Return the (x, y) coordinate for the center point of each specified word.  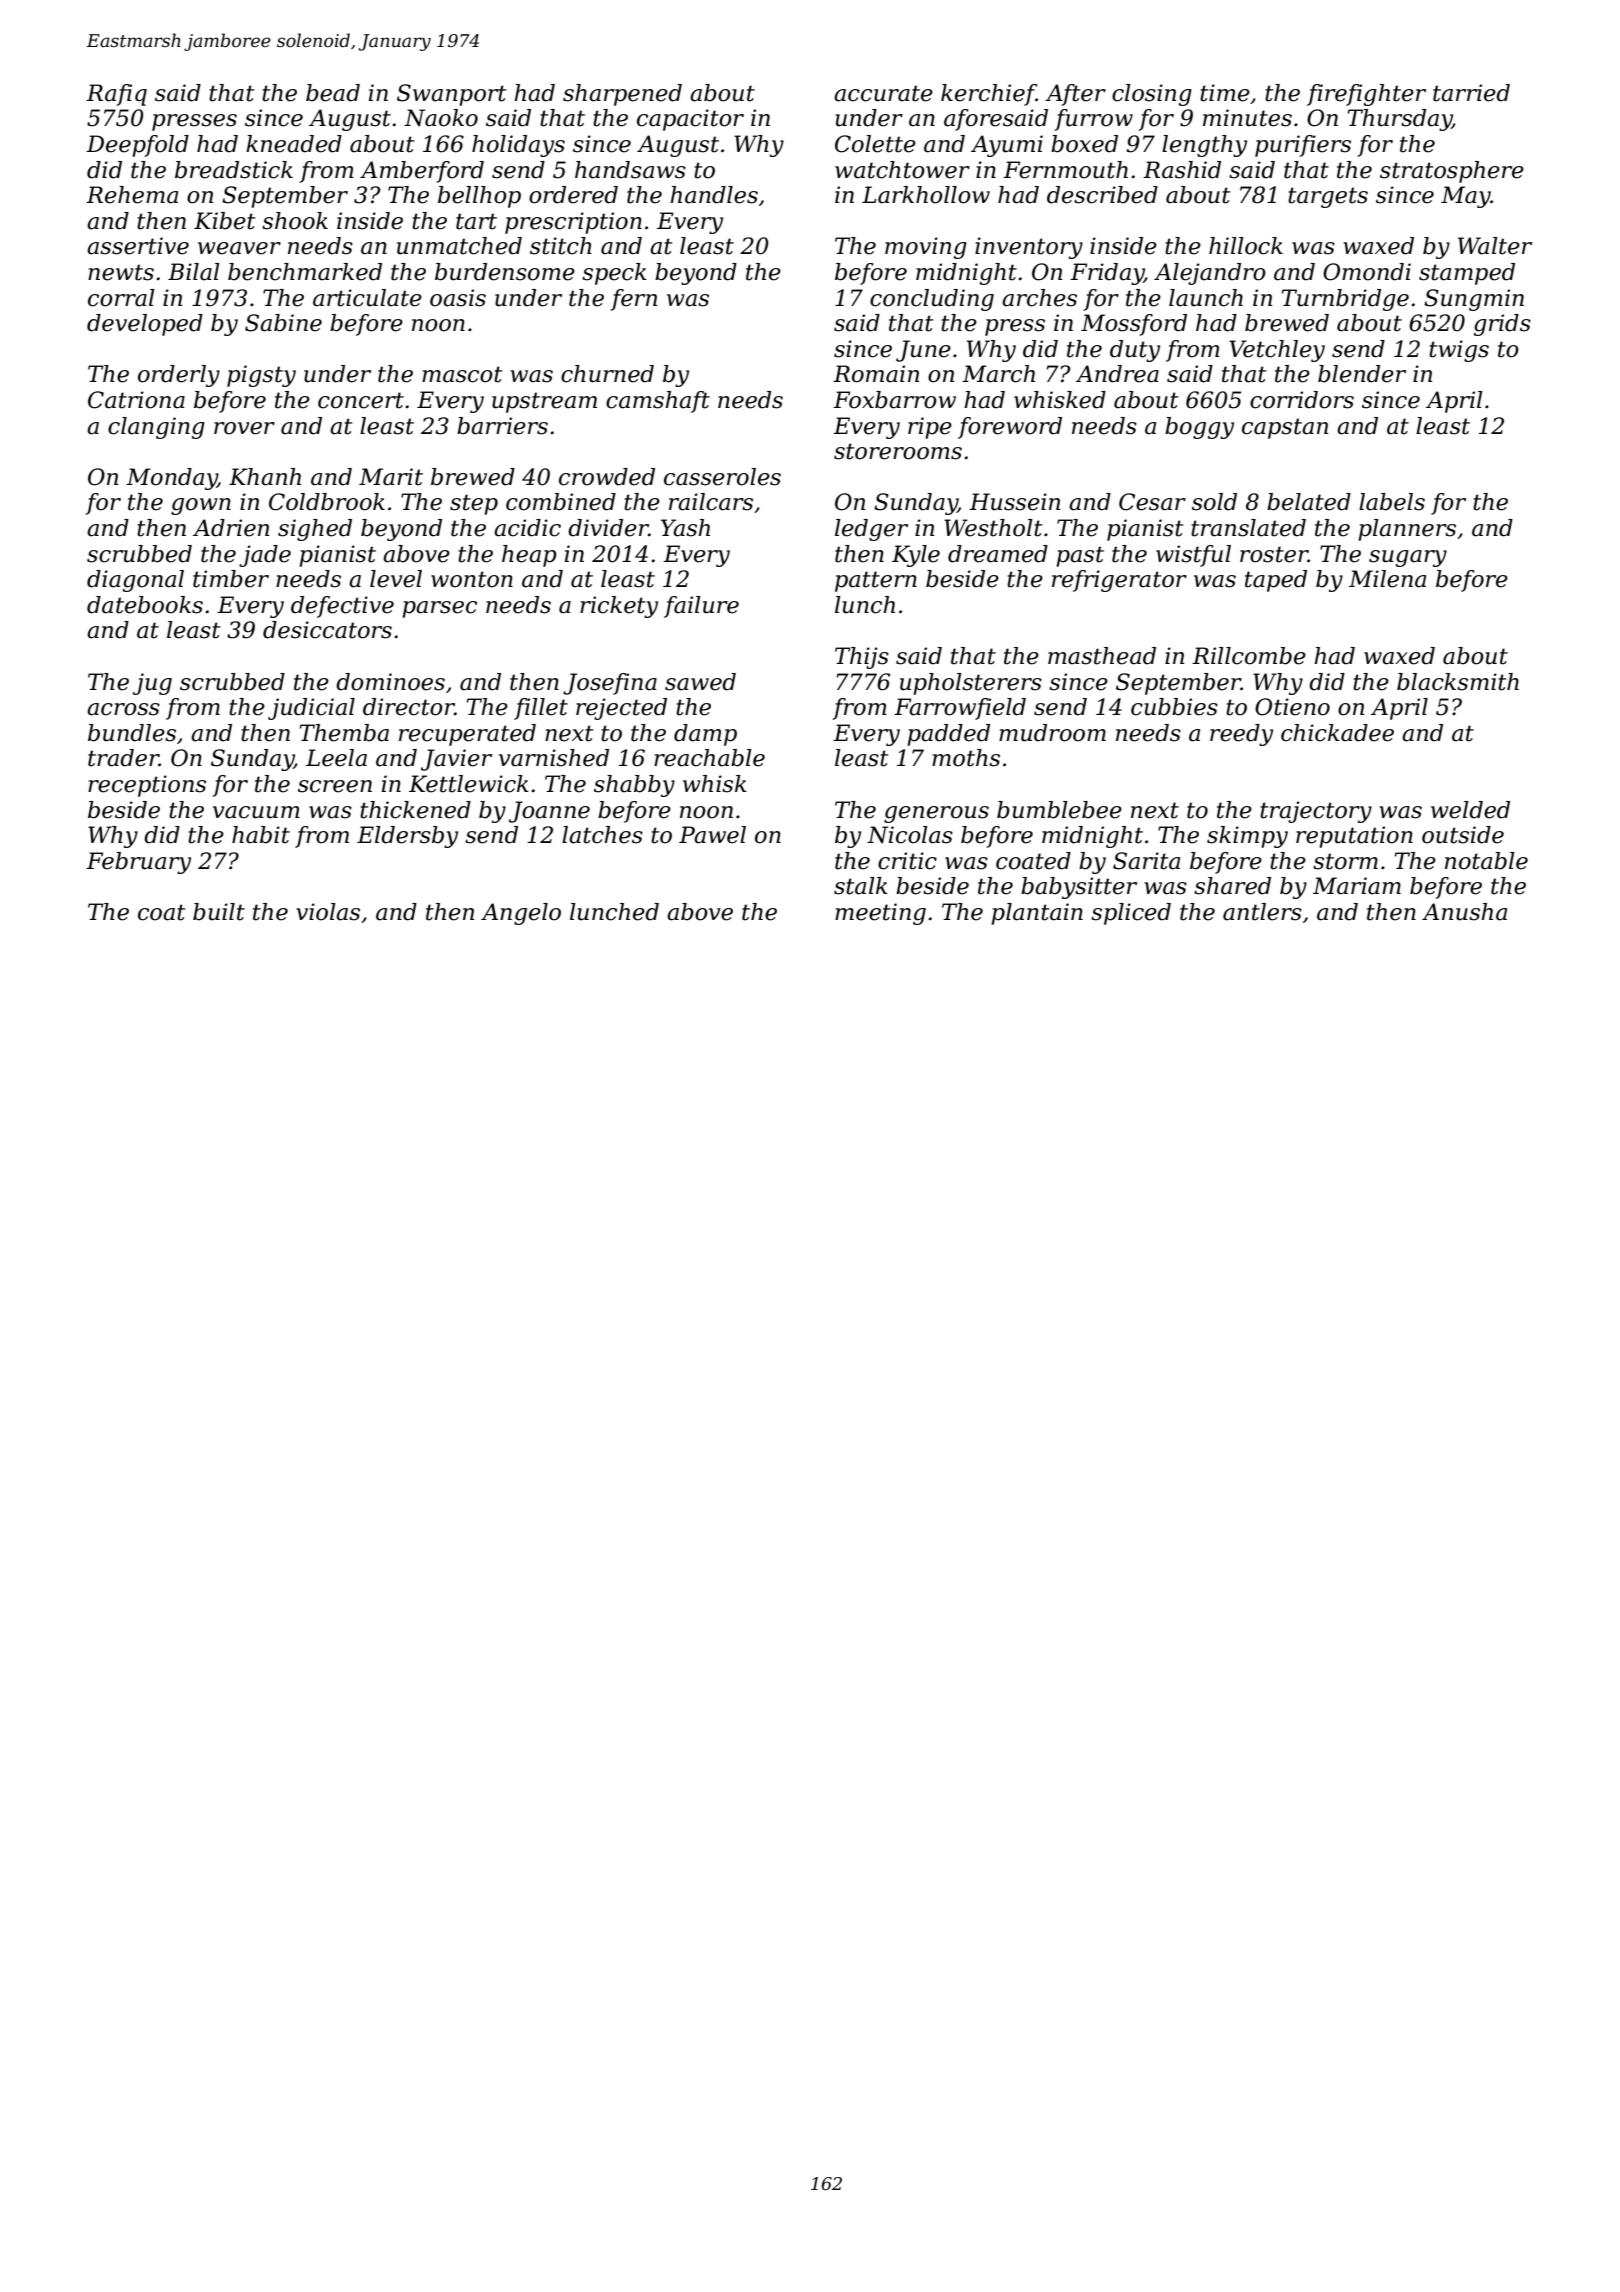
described (1102, 195)
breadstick (234, 170)
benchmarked (305, 272)
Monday (171, 479)
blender (1362, 374)
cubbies (1174, 707)
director (409, 707)
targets (1328, 197)
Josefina (610, 684)
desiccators (327, 630)
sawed (700, 682)
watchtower (902, 170)
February (138, 863)
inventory (1029, 248)
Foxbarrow (894, 400)
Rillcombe (1249, 656)
